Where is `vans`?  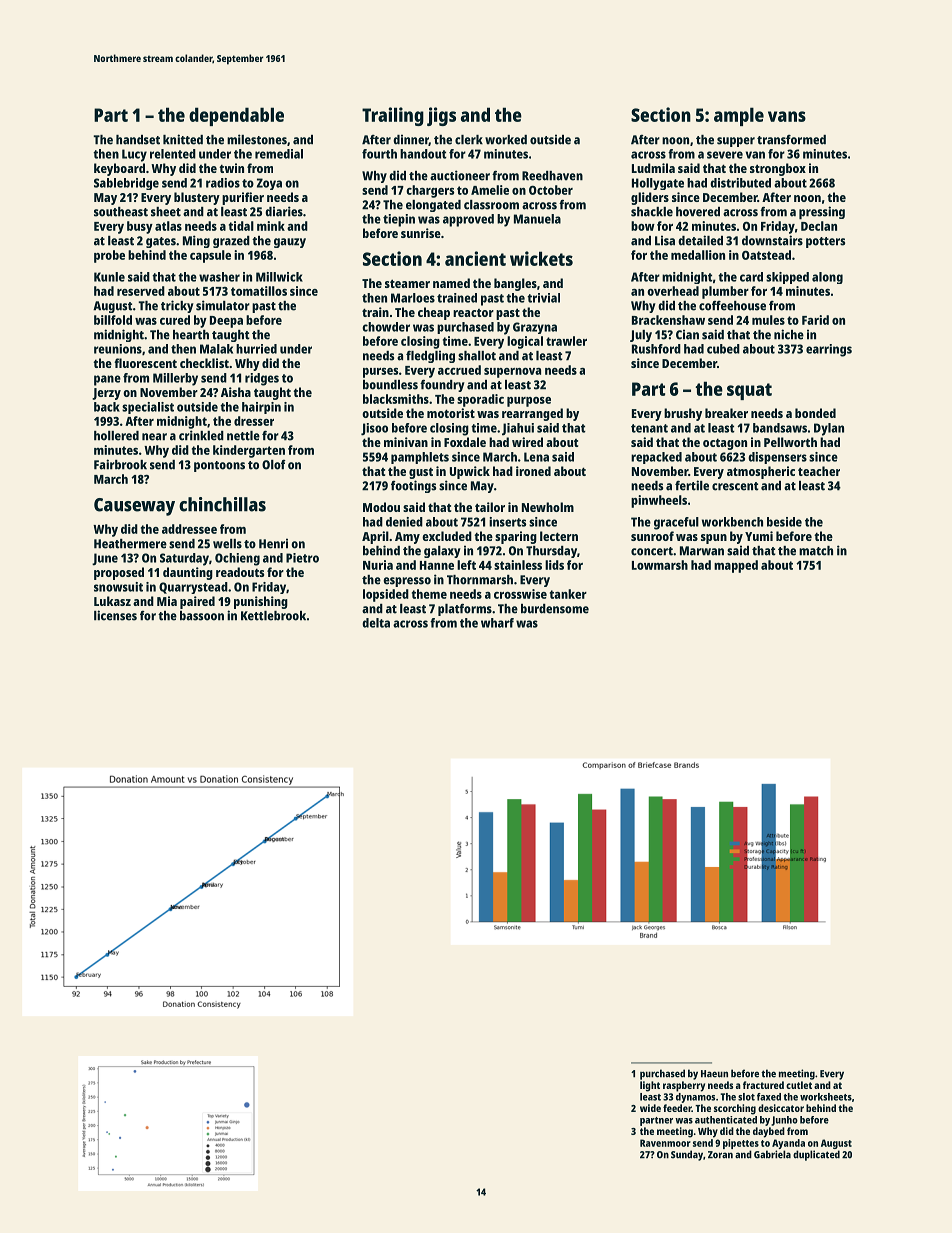 vans is located at coordinates (787, 116).
